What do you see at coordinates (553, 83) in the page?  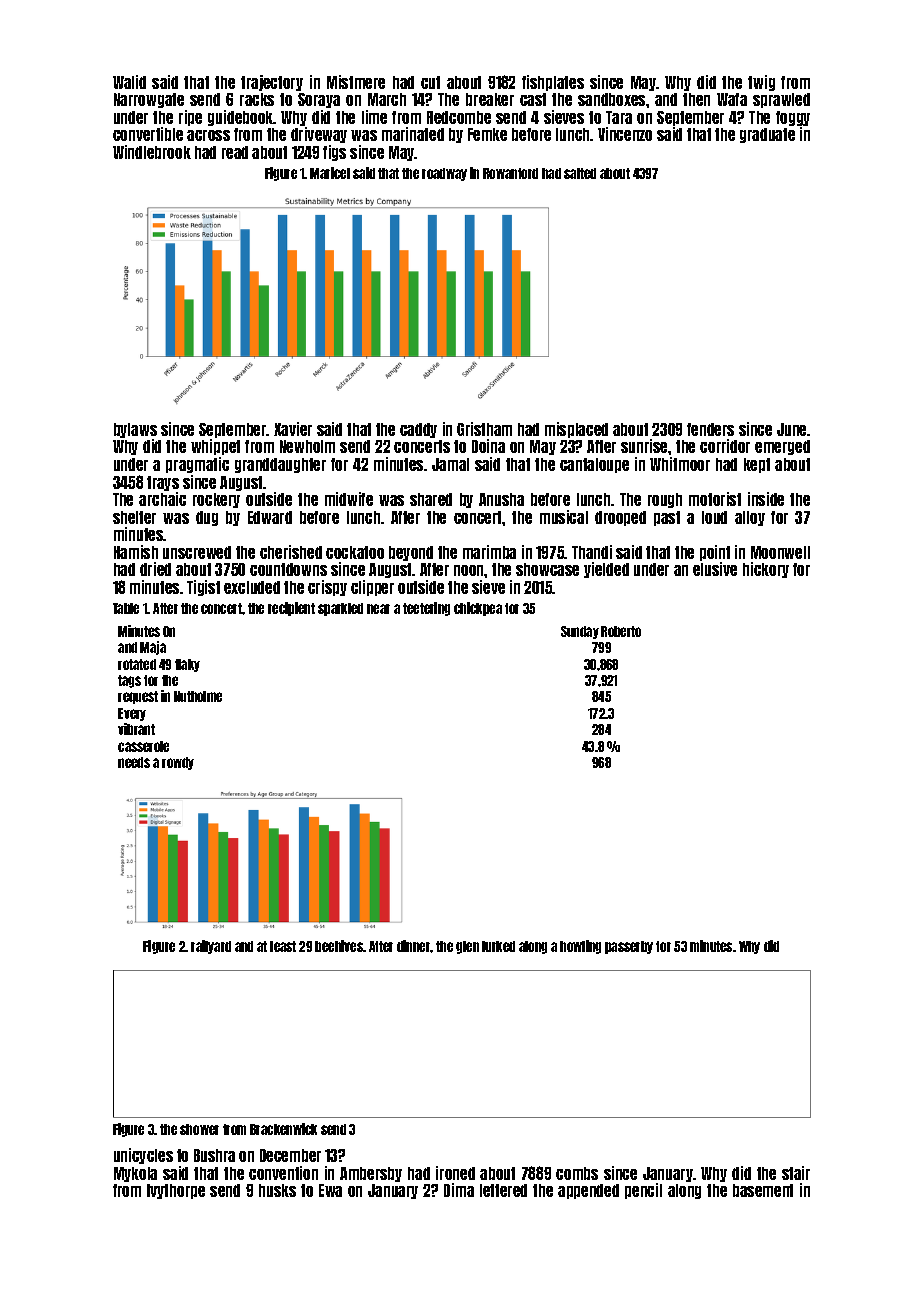 I see `fishplates` at bounding box center [553, 83].
